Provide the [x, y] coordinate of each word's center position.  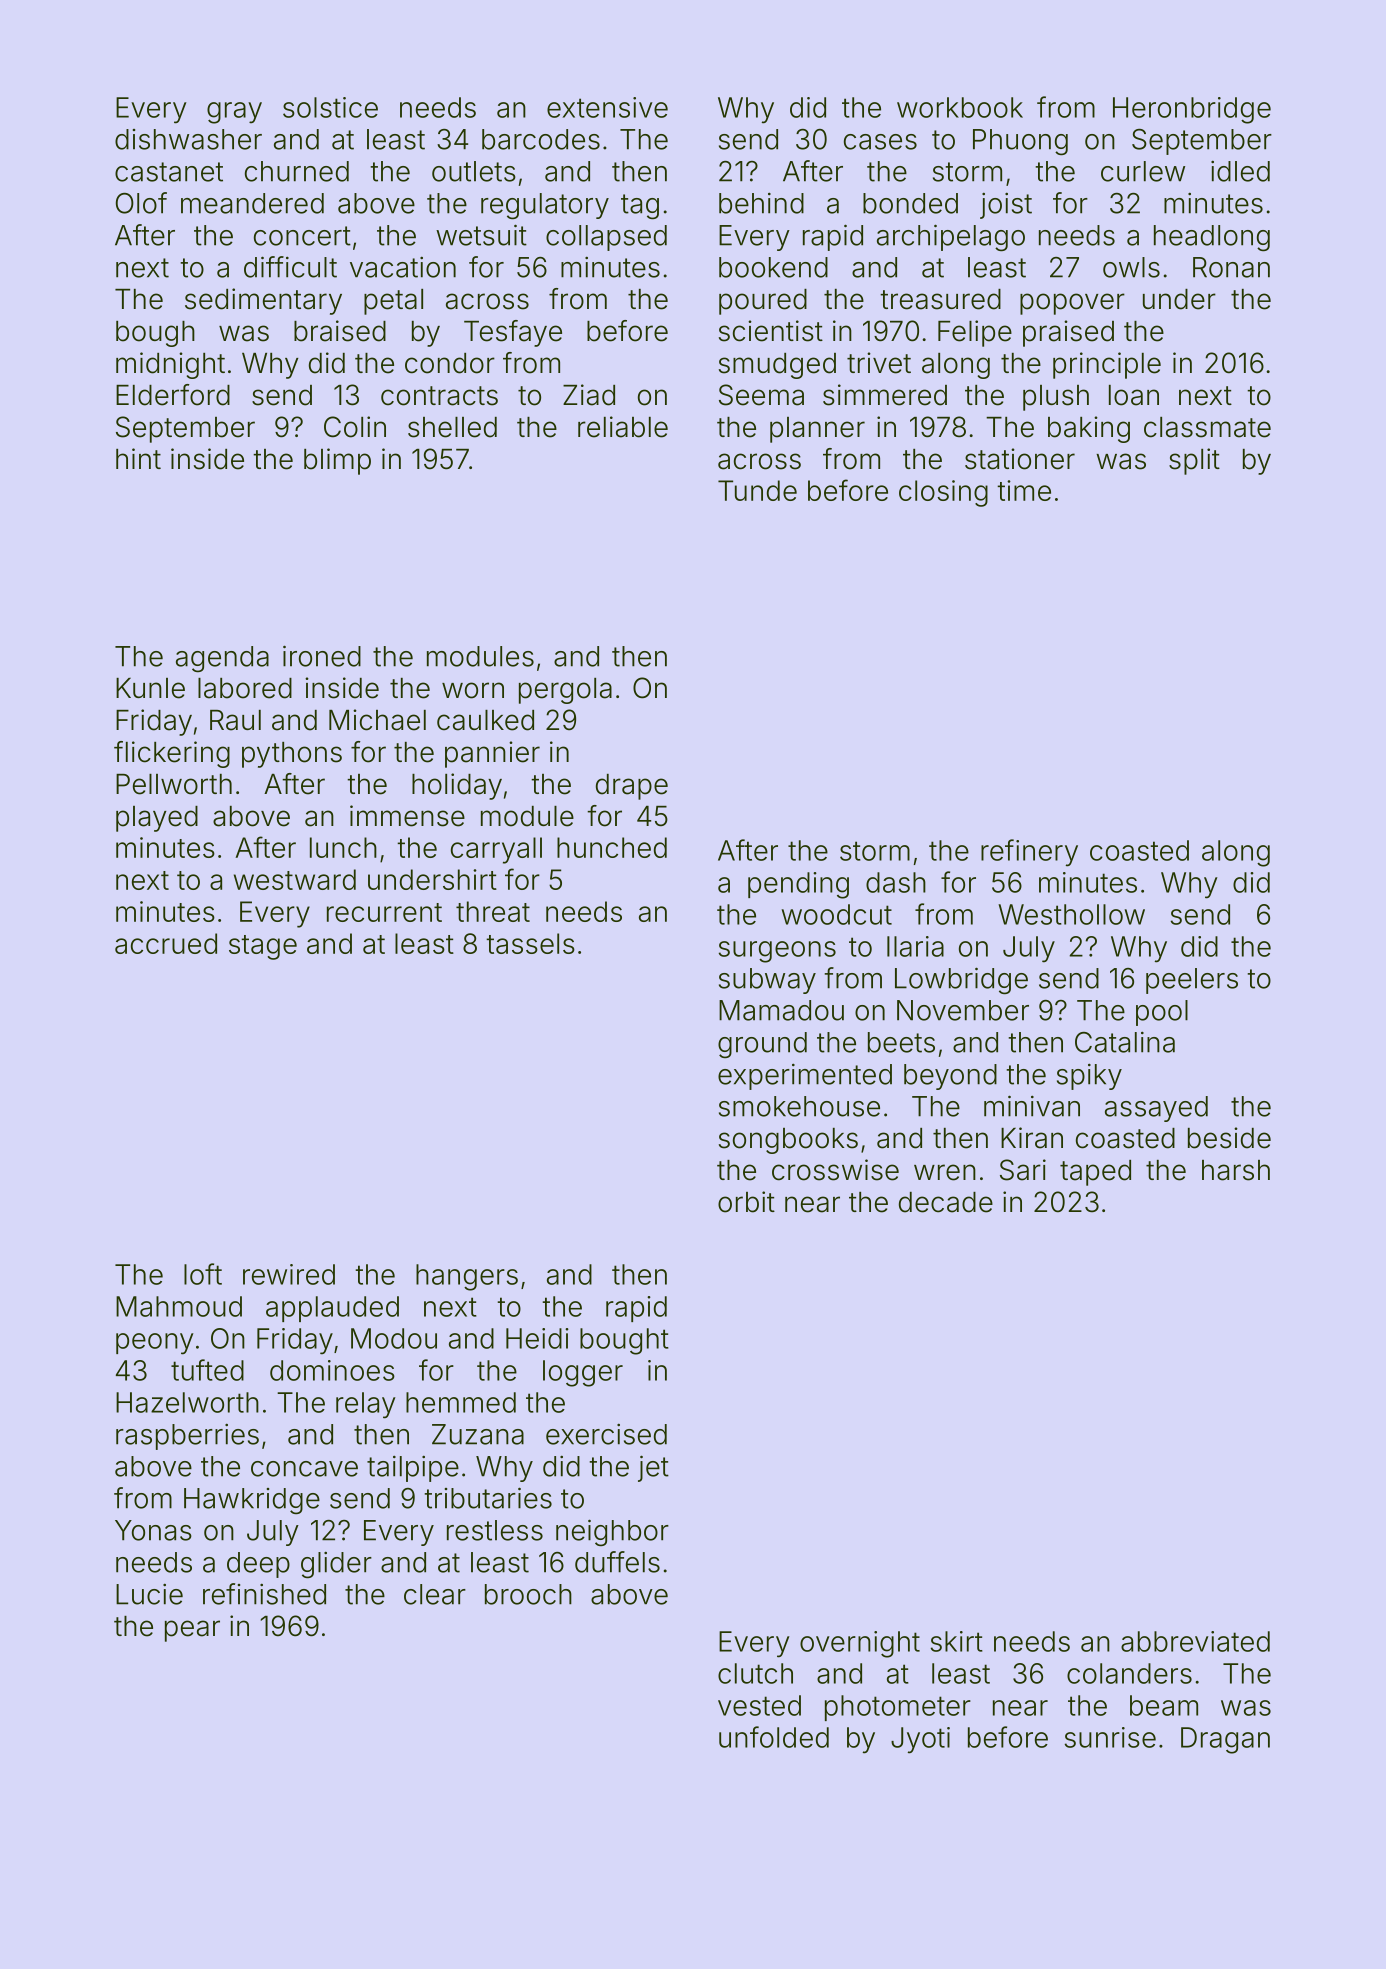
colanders [1129, 1673]
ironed [322, 656]
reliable [623, 427]
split [1194, 461]
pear [192, 1631]
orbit [746, 1202]
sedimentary [263, 301]
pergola [565, 691]
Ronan [1231, 267]
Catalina [1125, 1042]
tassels [530, 943]
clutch [755, 1673]
